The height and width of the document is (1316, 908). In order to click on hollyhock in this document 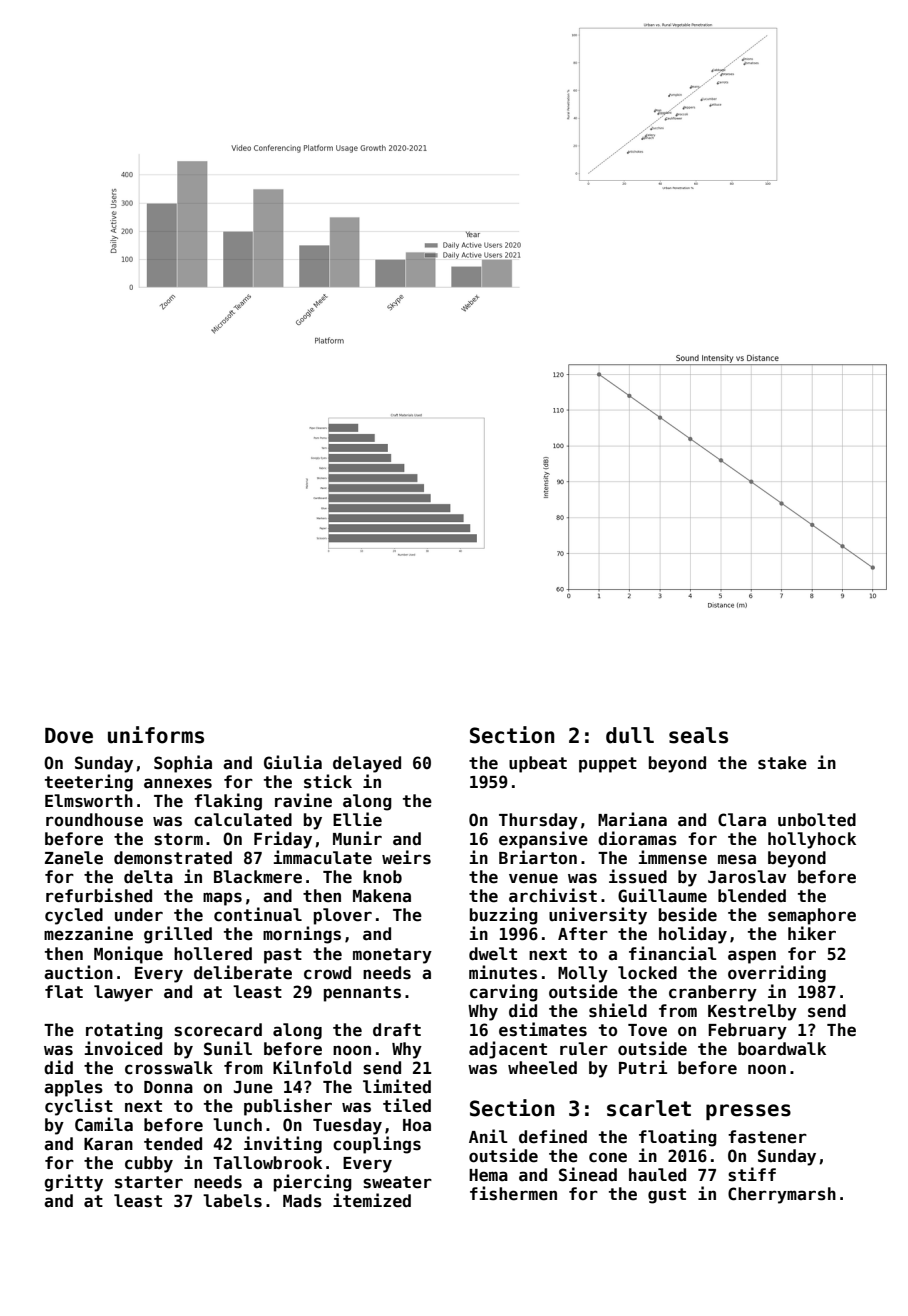, I will do `click(812, 840)`.
